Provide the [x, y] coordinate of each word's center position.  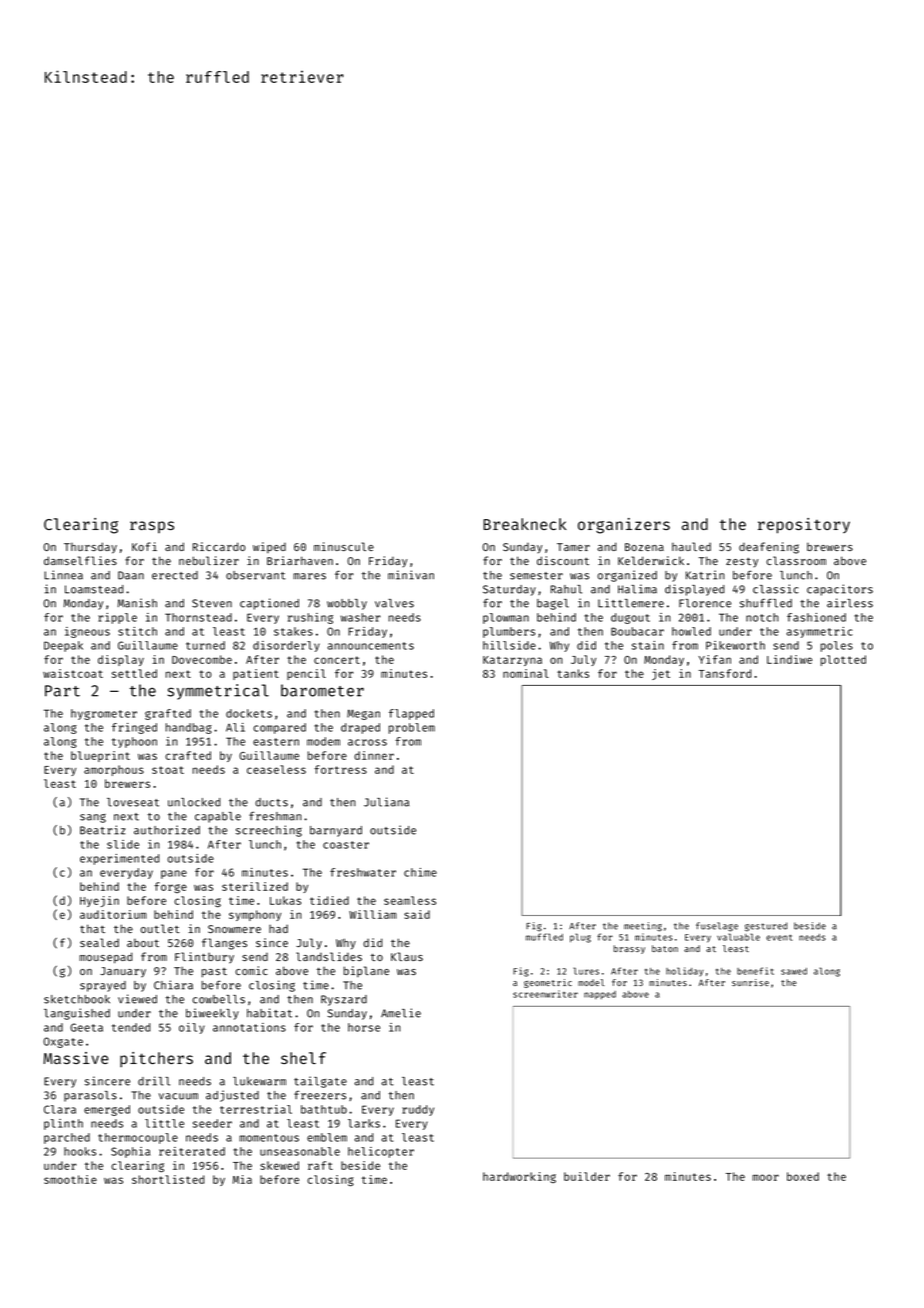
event [779, 938]
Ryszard [344, 1000]
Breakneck [524, 524]
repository [804, 526]
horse [364, 1027]
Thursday [90, 548]
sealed [99, 942]
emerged [107, 1110]
